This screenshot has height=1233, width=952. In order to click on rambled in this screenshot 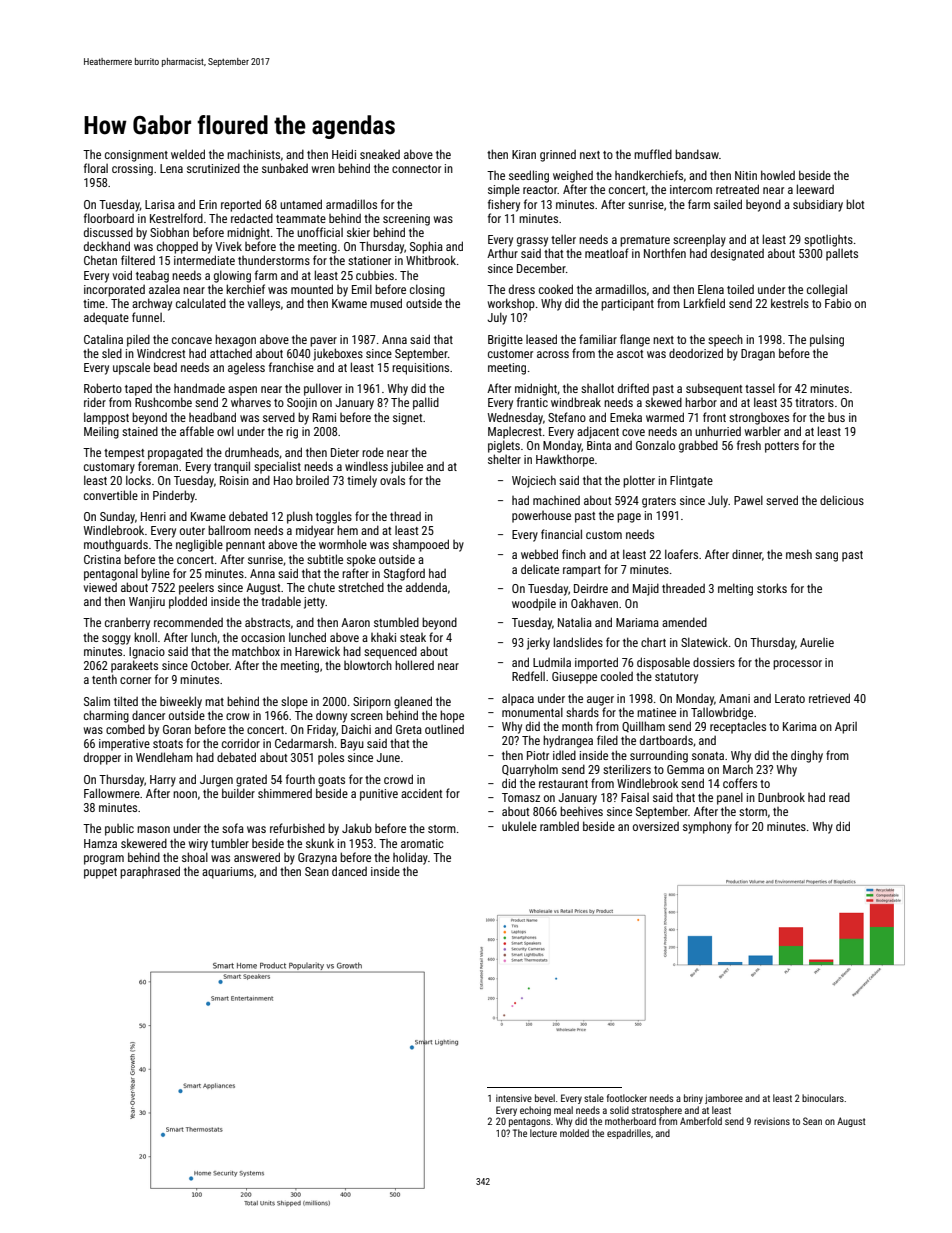, I will do `click(559, 826)`.
